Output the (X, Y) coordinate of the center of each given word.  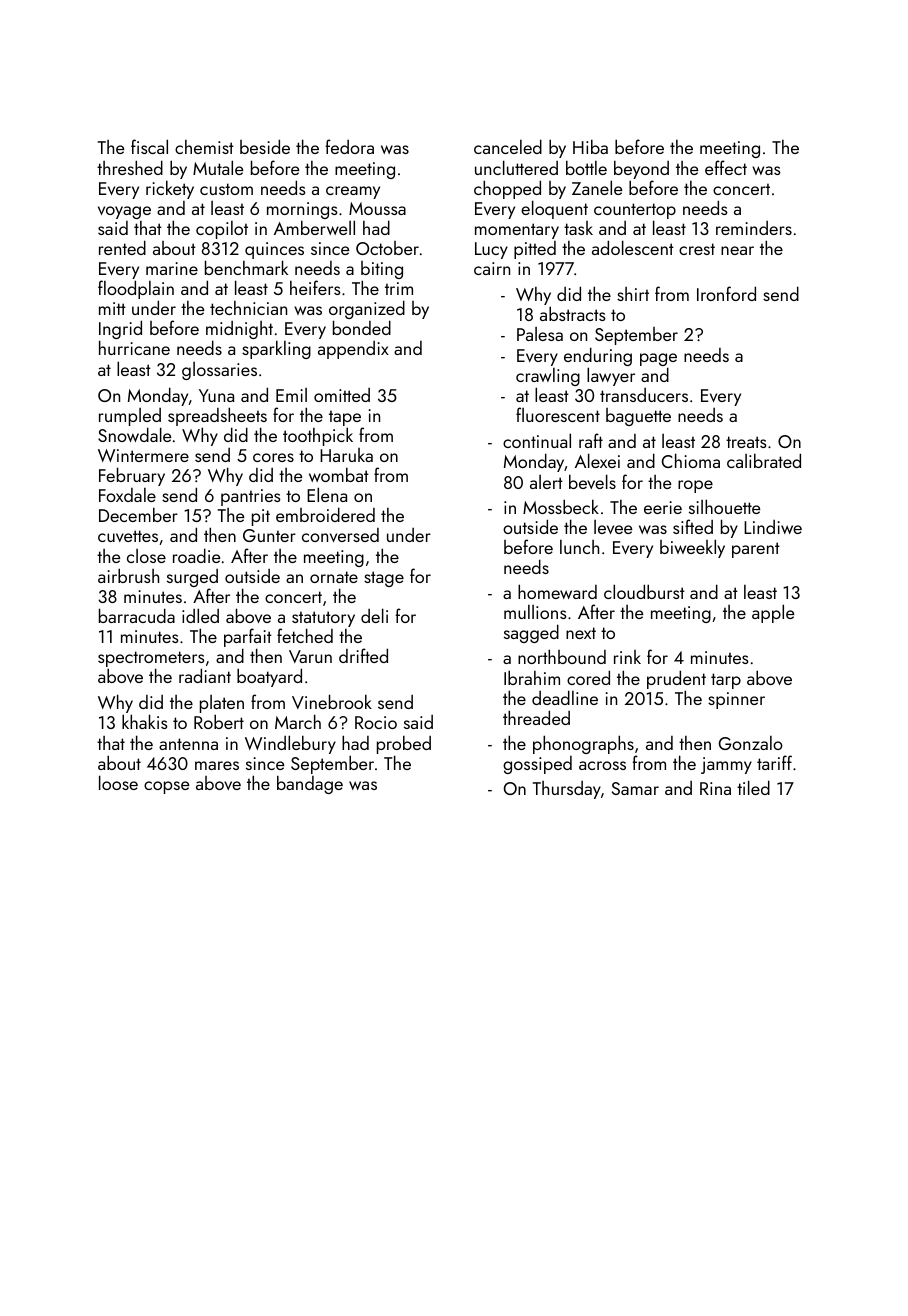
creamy (353, 192)
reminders (754, 228)
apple (773, 613)
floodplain (136, 290)
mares (217, 765)
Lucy (491, 250)
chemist (204, 147)
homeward (557, 591)
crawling (548, 377)
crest (697, 249)
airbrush (128, 575)
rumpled (130, 417)
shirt (633, 294)
